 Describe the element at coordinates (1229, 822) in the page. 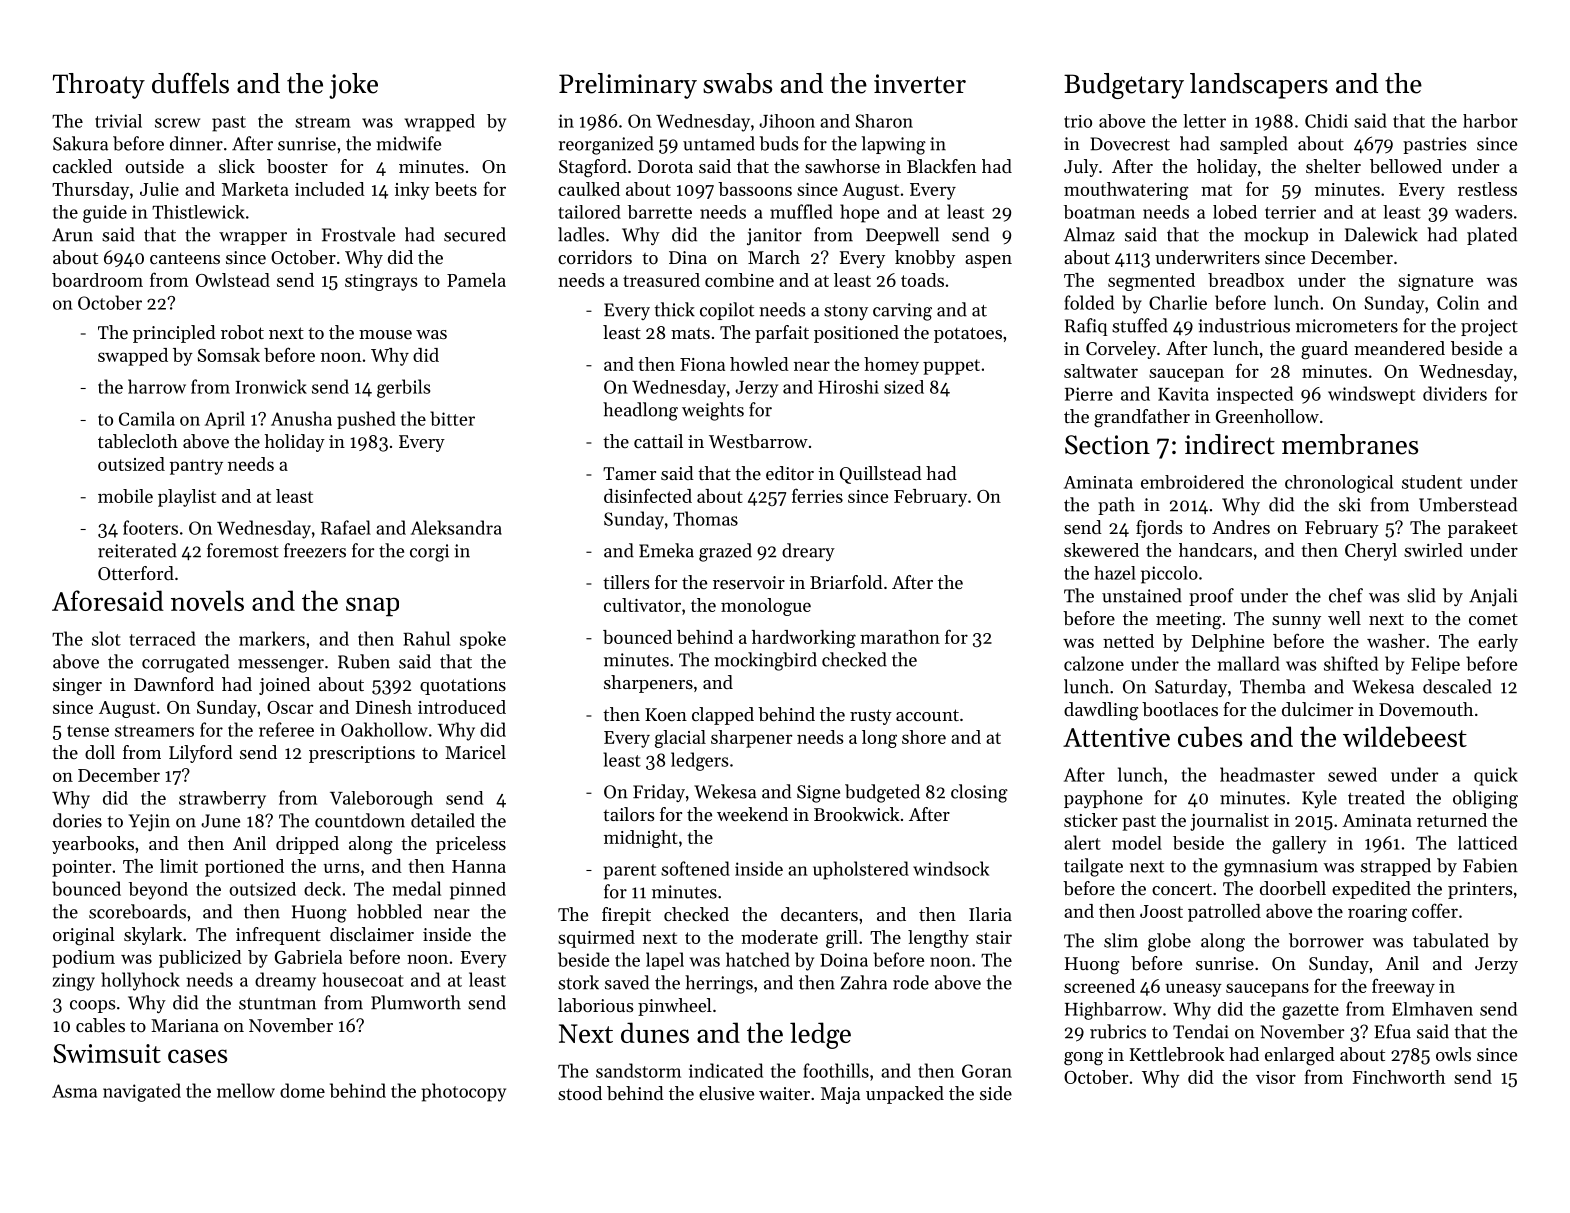

I see `journalist` at that location.
